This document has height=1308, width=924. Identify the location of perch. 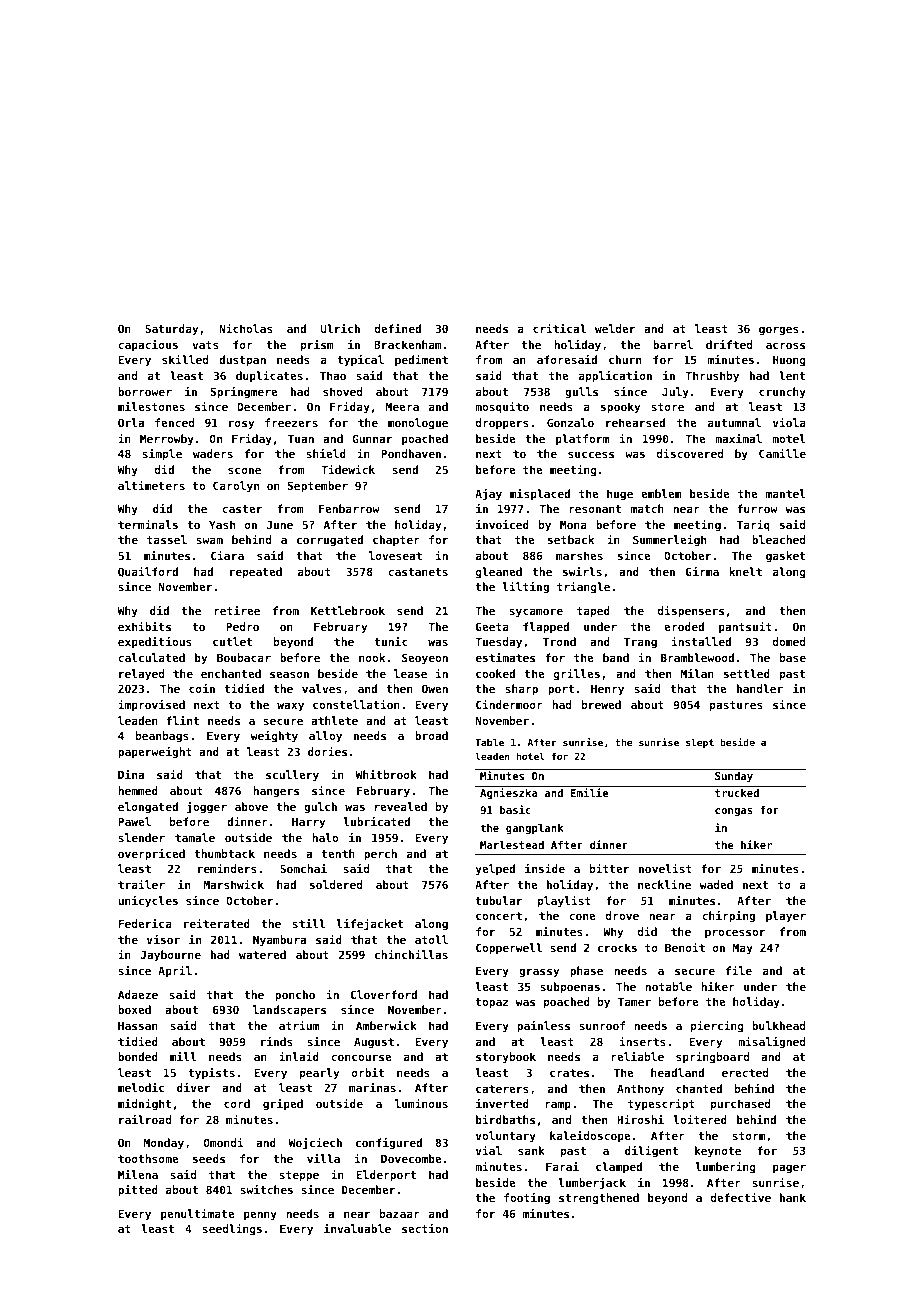
(380, 855).
